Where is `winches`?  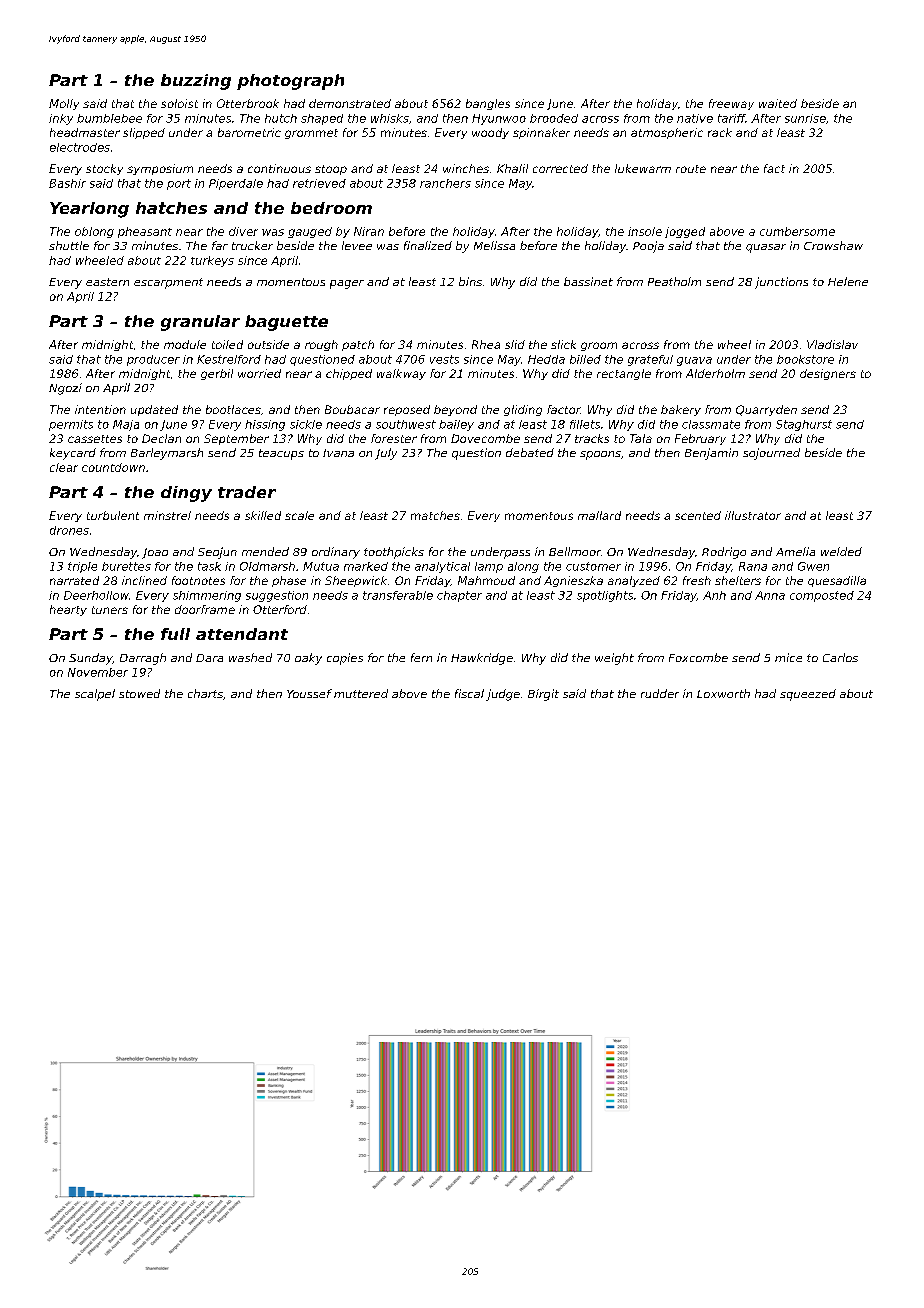
winches is located at coordinates (466, 168).
